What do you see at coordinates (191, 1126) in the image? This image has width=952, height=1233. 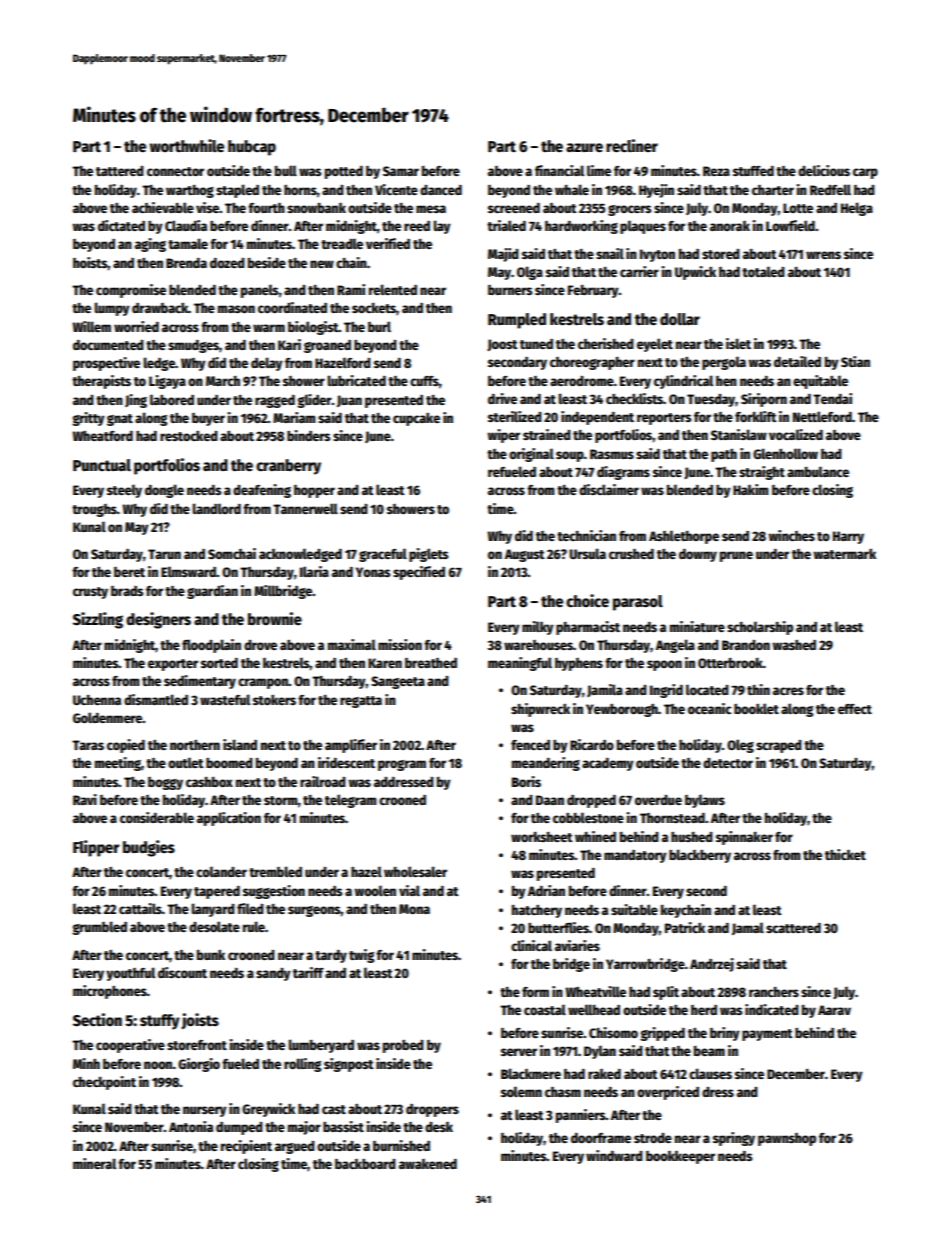 I see `Antonia` at bounding box center [191, 1126].
